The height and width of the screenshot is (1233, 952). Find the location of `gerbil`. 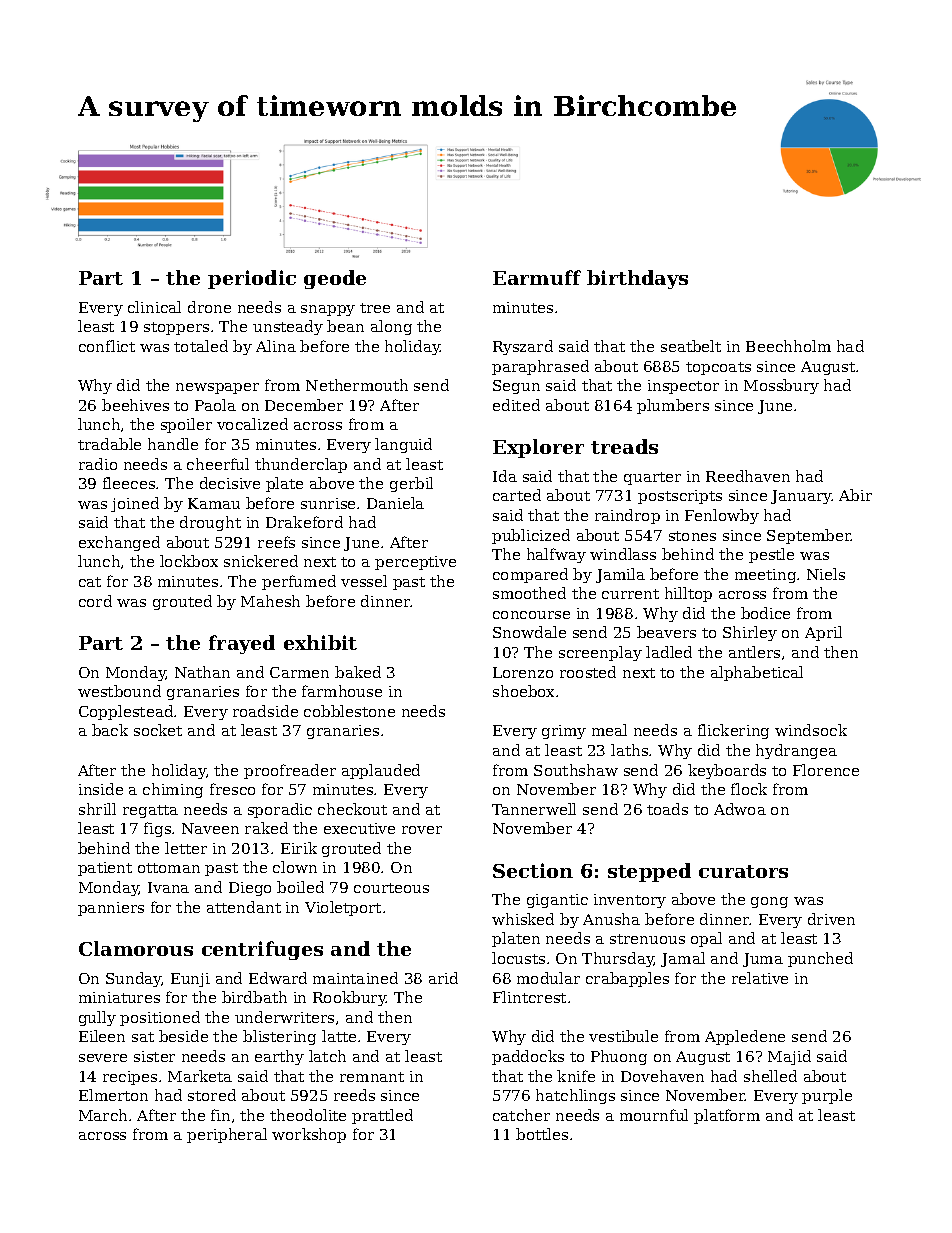

gerbil is located at coordinates (411, 484).
